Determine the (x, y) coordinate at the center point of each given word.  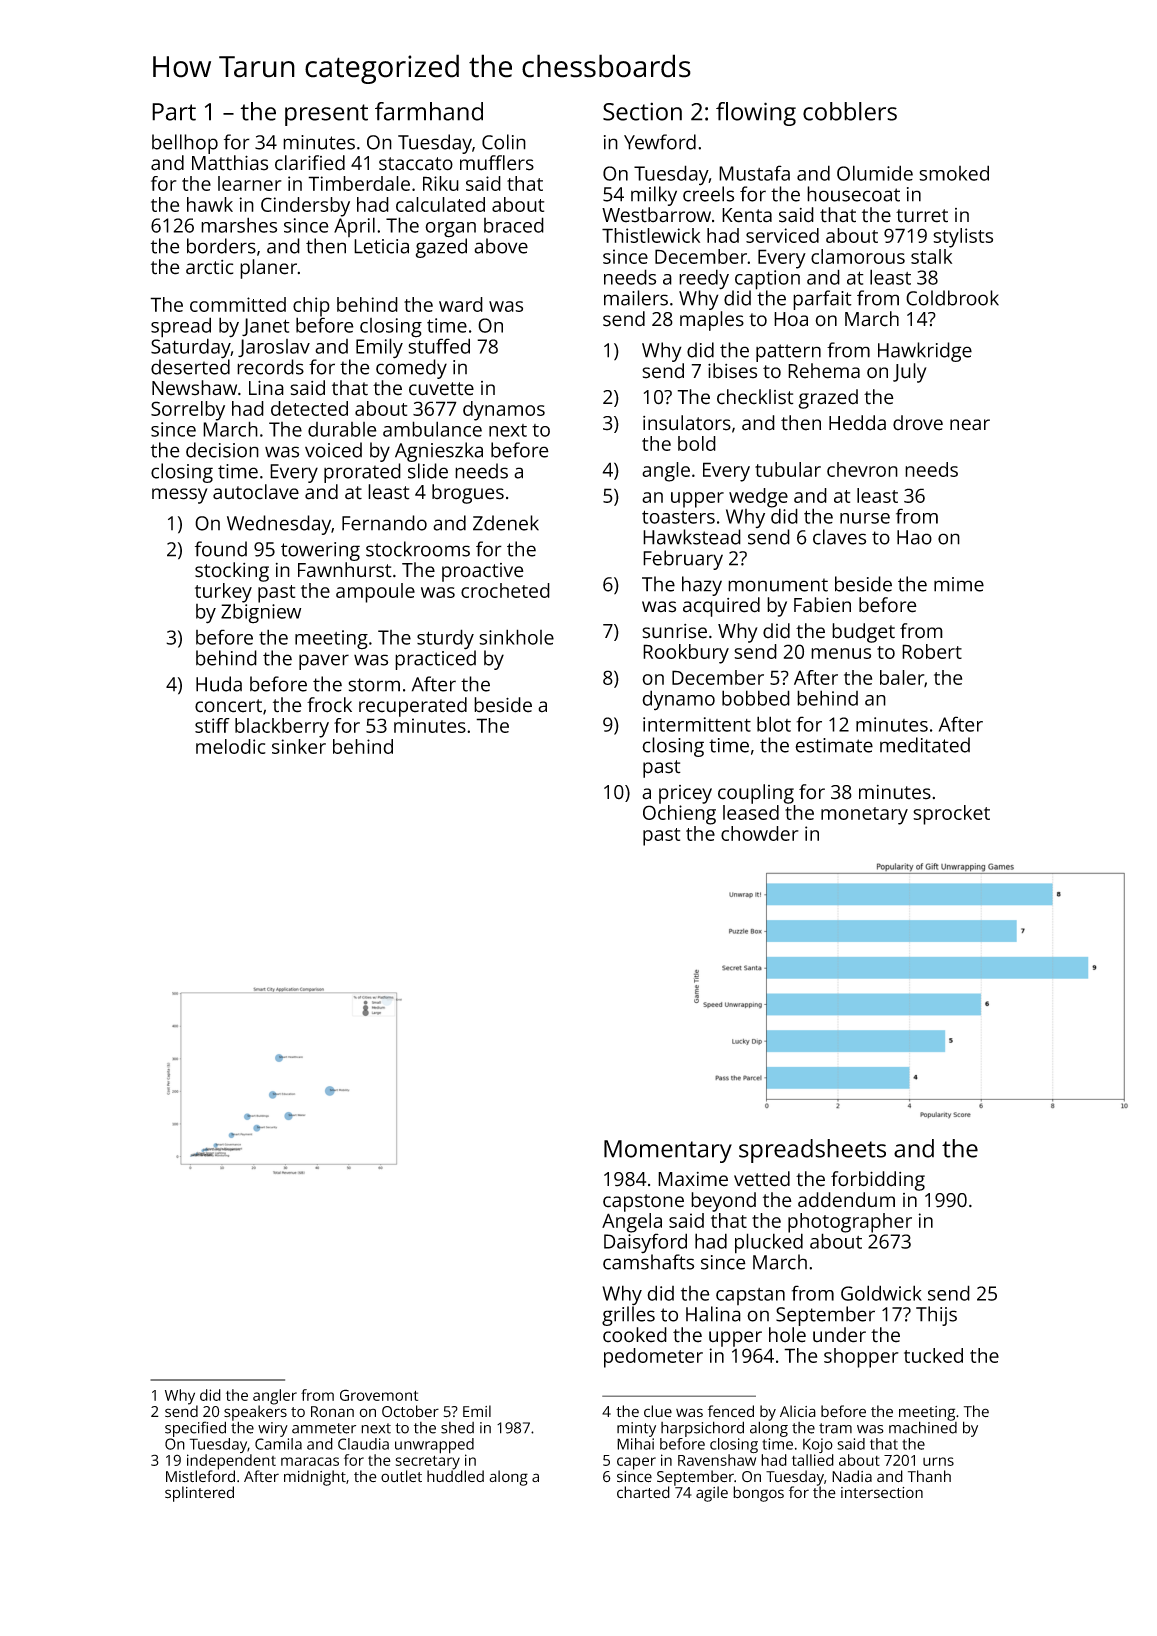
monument (778, 585)
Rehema (824, 371)
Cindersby (305, 207)
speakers (255, 1413)
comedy (411, 369)
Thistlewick (651, 235)
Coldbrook (952, 298)
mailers (636, 298)
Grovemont (379, 1395)
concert (228, 706)
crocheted (505, 590)
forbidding (878, 1181)
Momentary (668, 1151)
